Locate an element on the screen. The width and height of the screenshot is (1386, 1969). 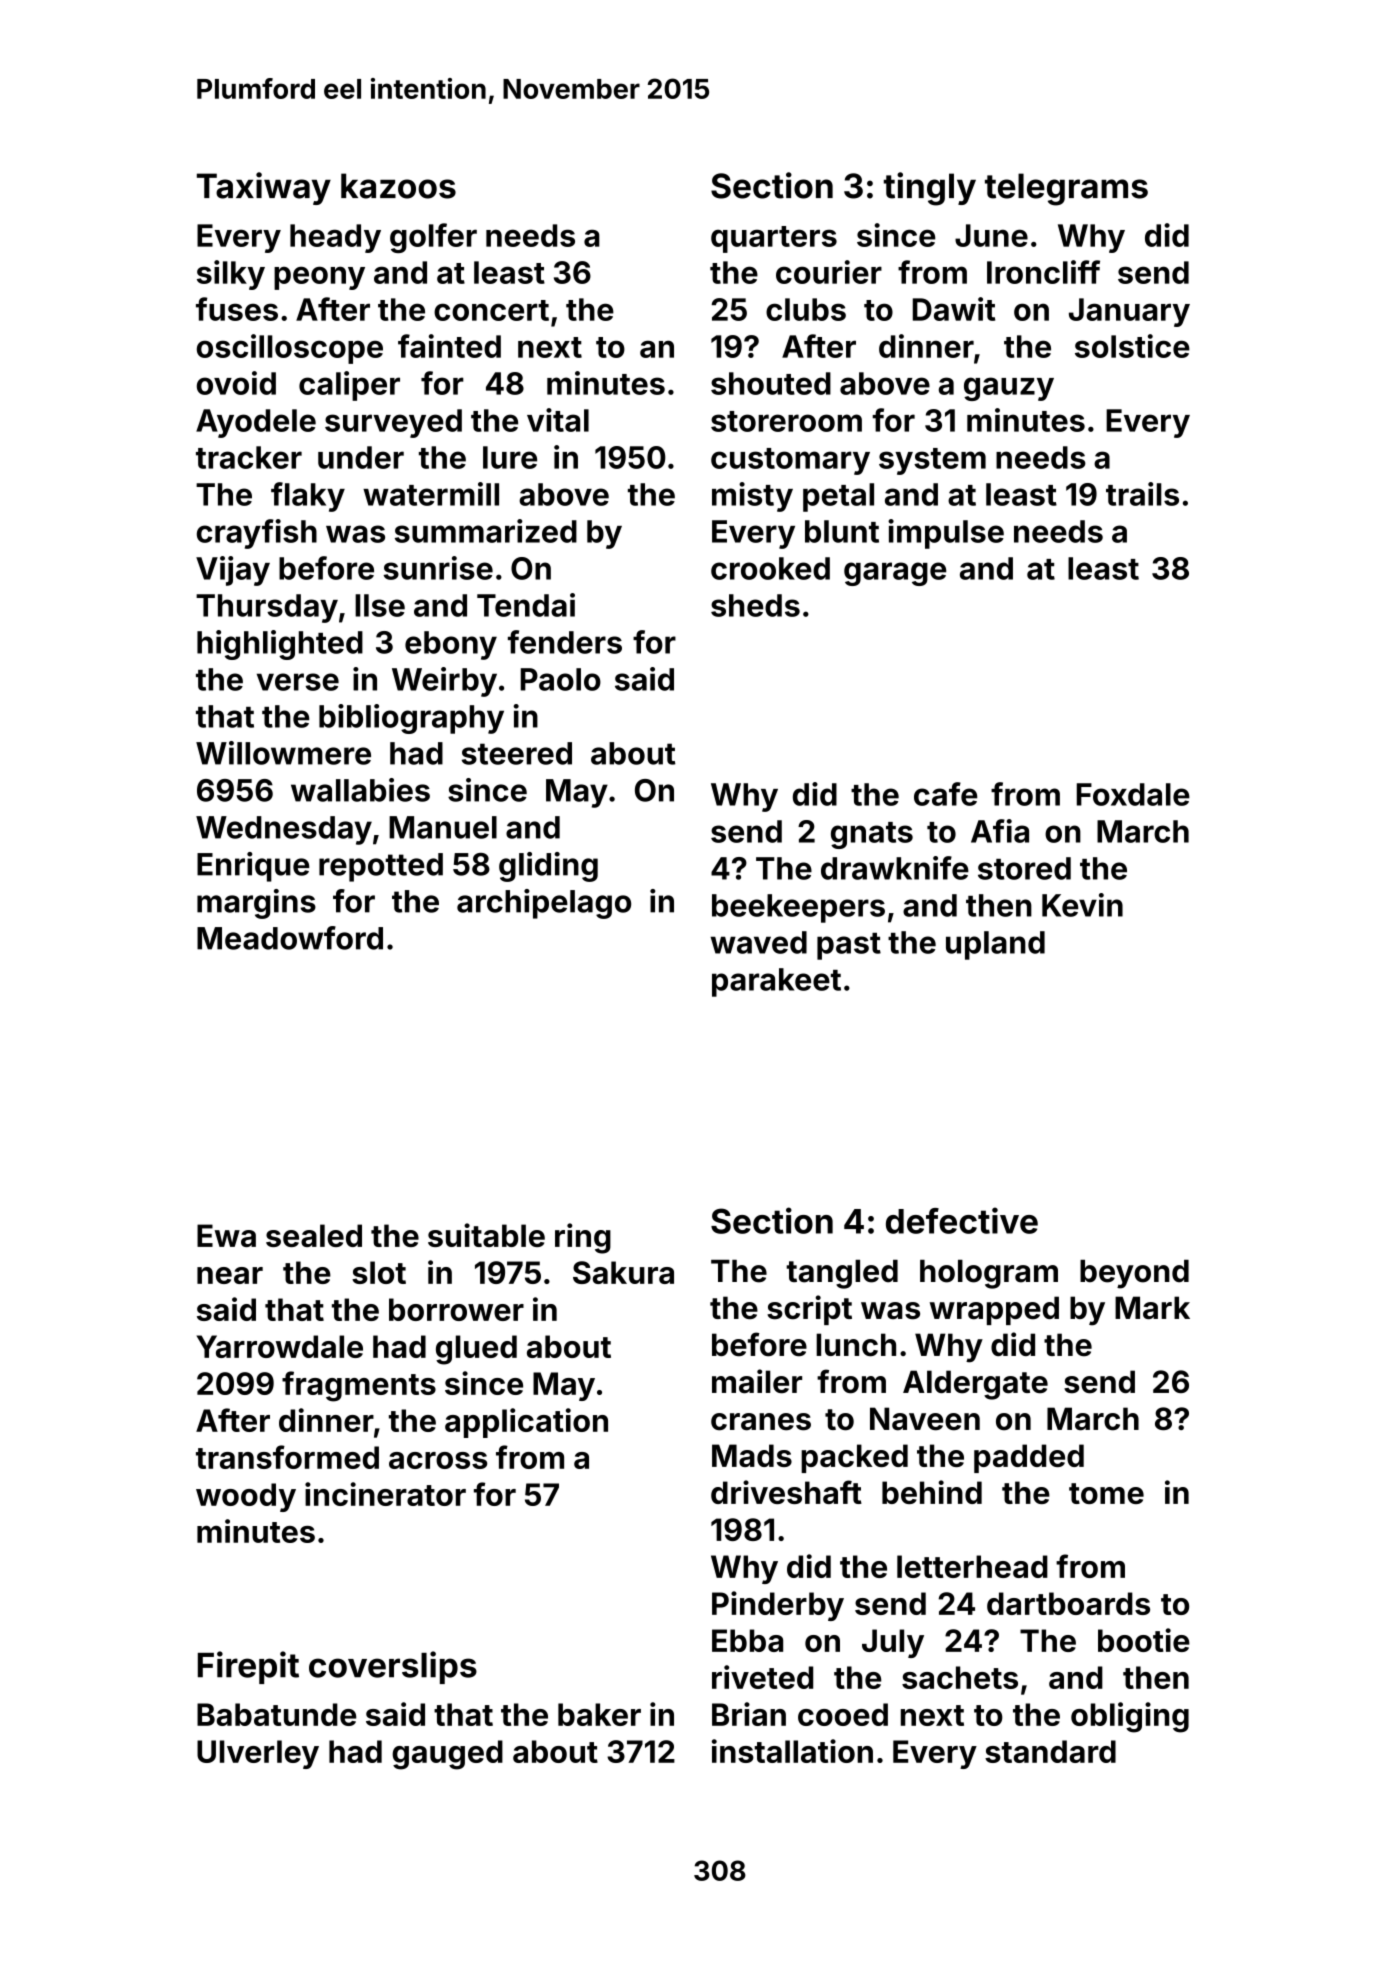
wrapped is located at coordinates (994, 1310).
